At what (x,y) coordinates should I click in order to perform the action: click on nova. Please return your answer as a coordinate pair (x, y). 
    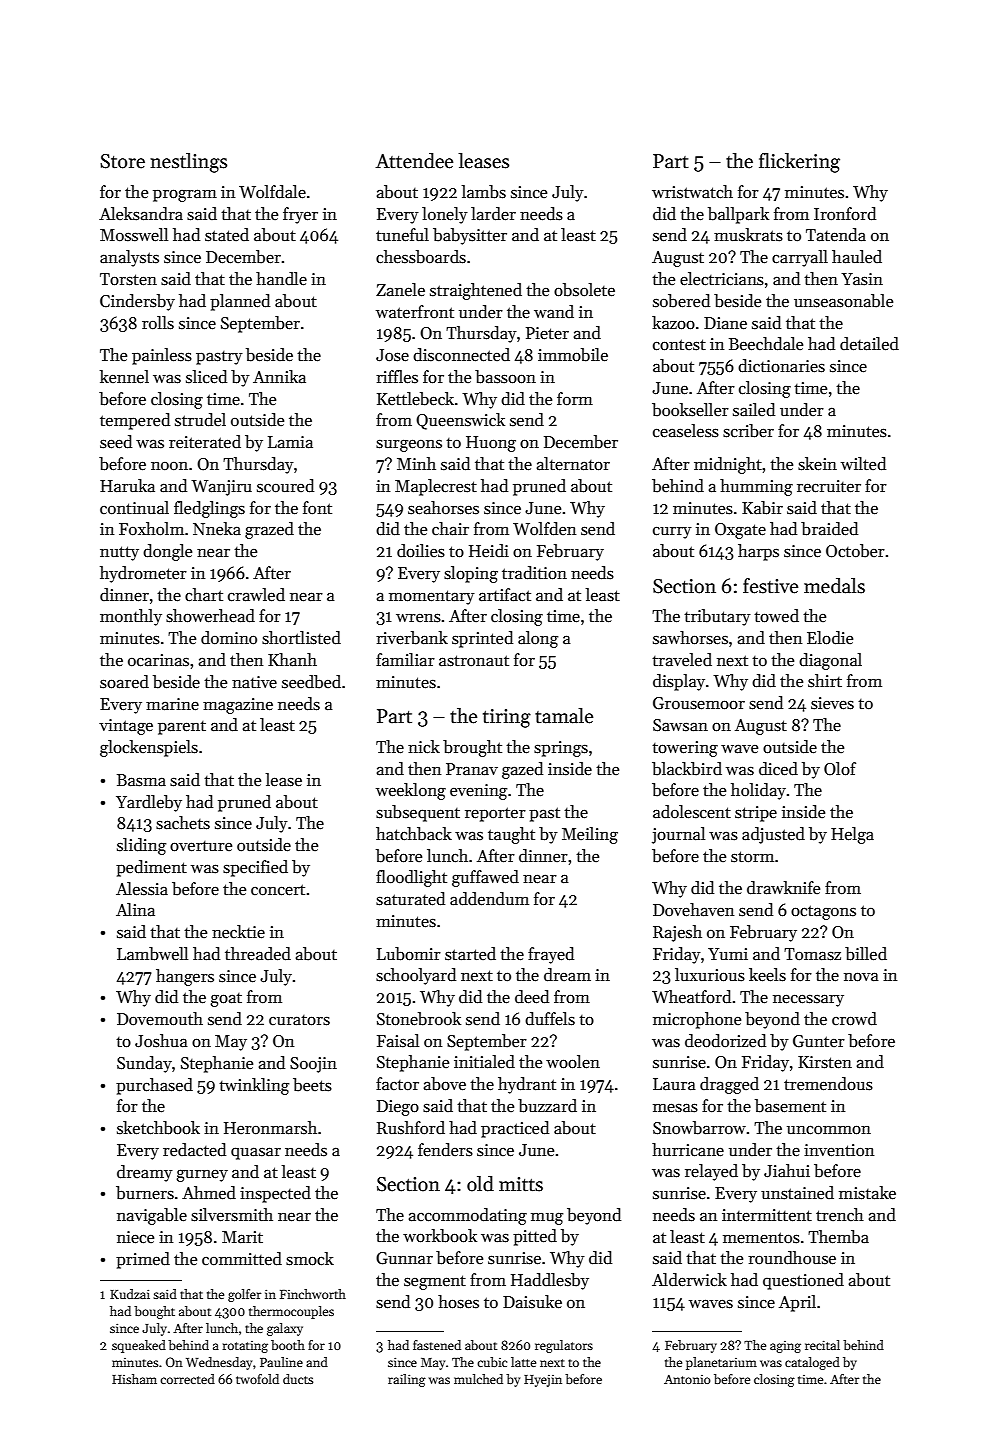
    Looking at the image, I should click on (861, 977).
